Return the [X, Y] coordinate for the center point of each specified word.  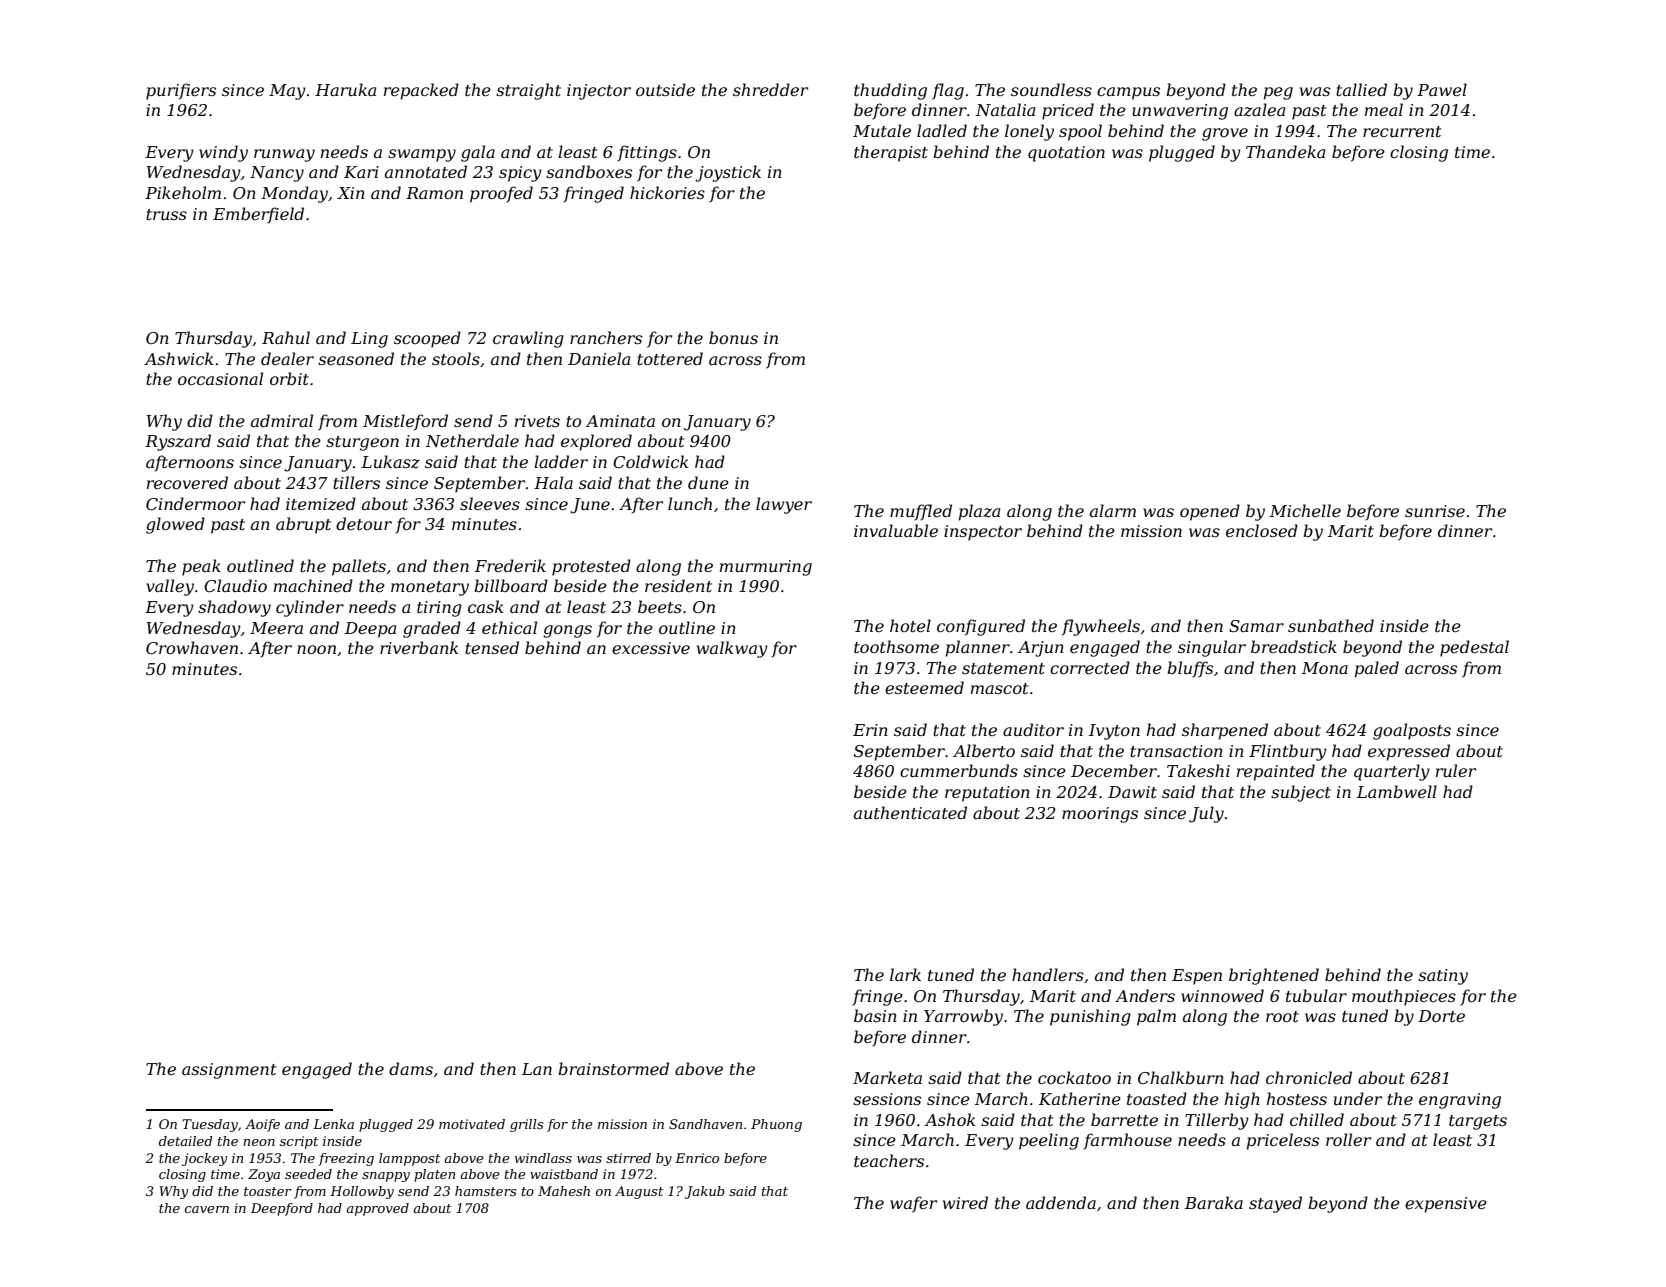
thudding [890, 91]
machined [313, 585]
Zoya [264, 1175]
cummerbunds [959, 770]
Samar [1256, 626]
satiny [1443, 977]
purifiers [181, 91]
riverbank [419, 647]
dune [708, 482]
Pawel [1442, 89]
